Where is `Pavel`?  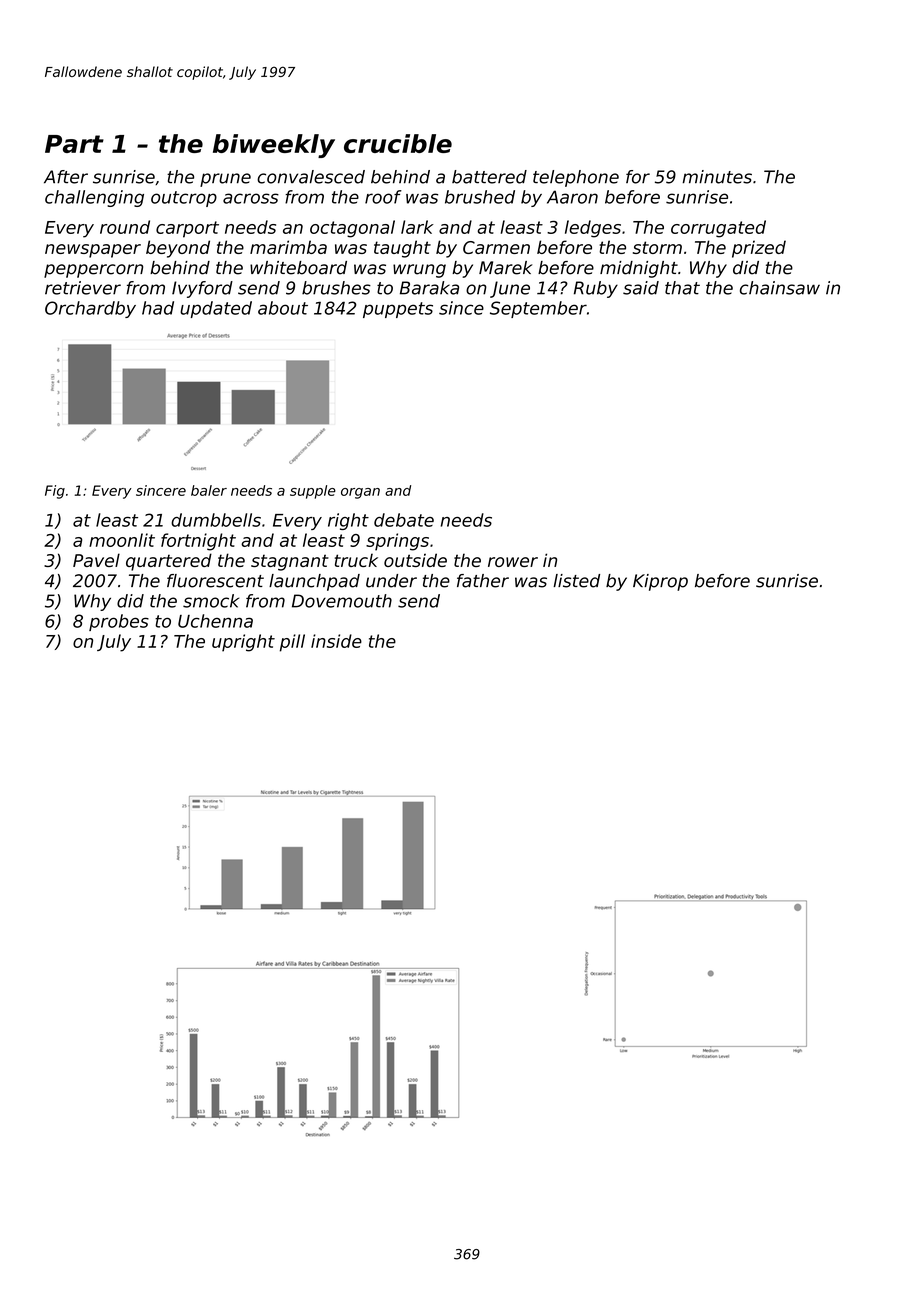 Pavel is located at coordinates (96, 560).
